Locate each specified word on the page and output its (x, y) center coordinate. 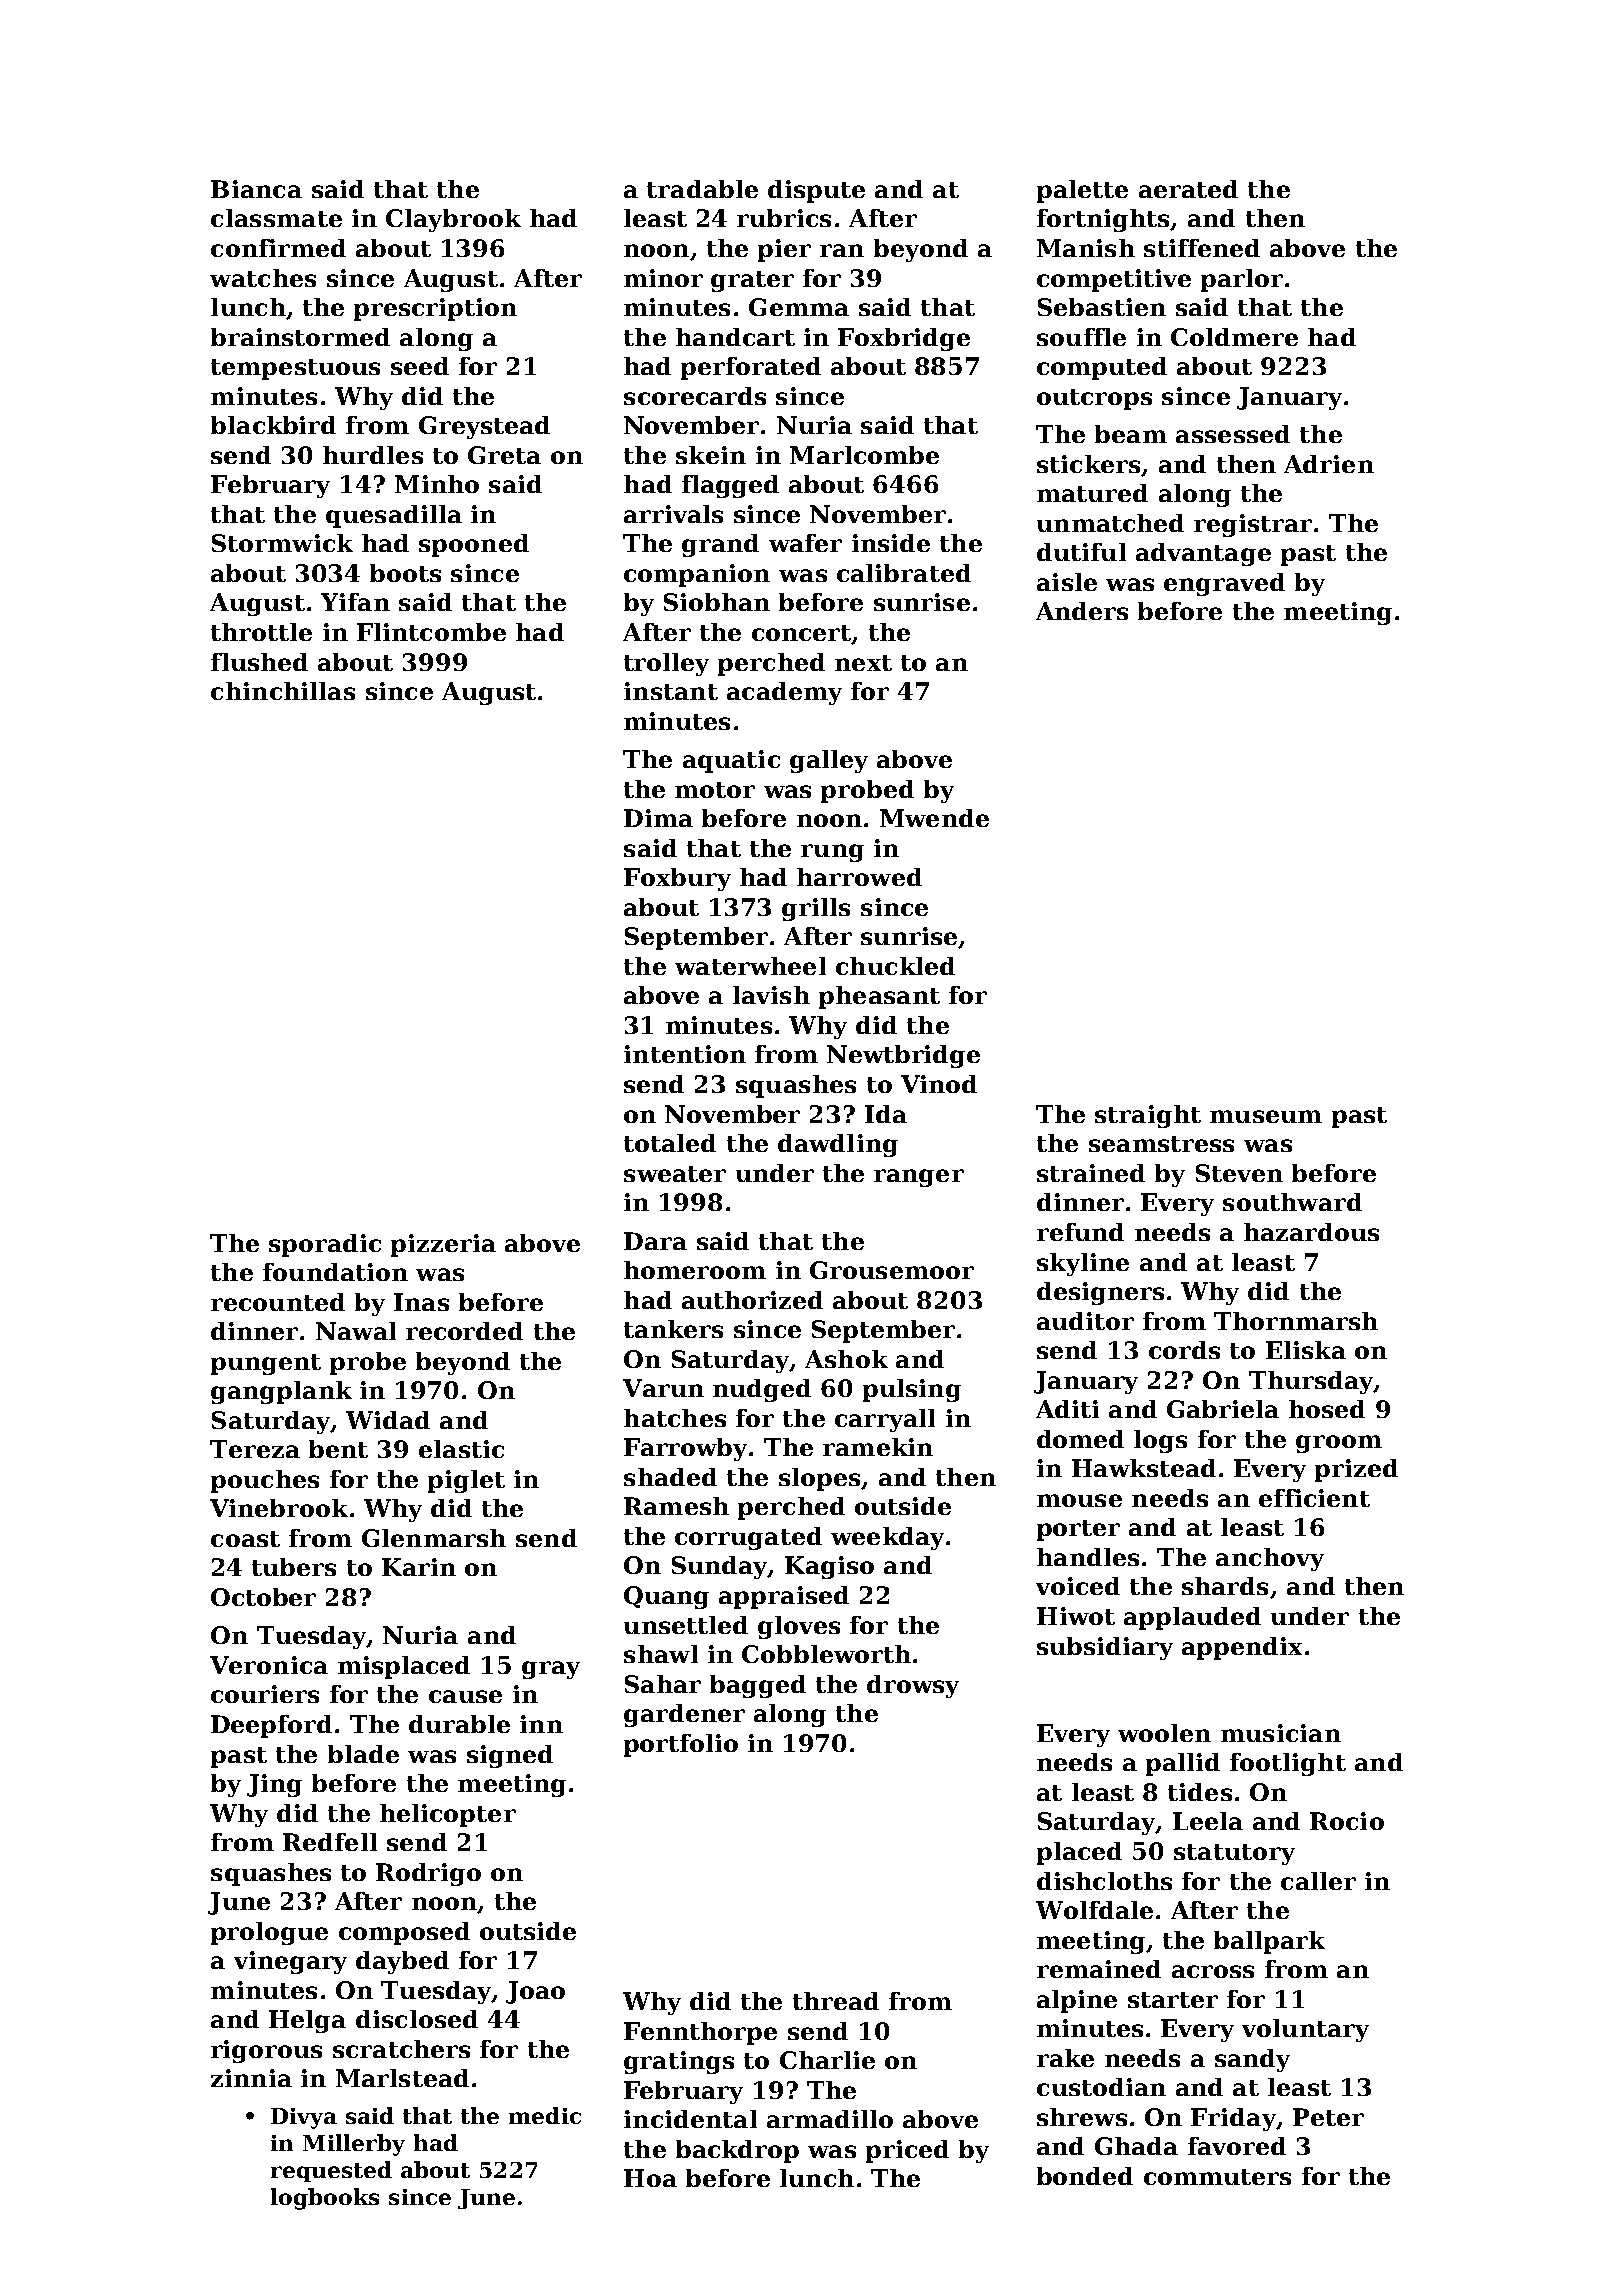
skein (711, 455)
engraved (1224, 584)
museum (1266, 1116)
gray (551, 1670)
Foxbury (677, 879)
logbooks (325, 2199)
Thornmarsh (1296, 1321)
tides (1200, 1792)
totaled (670, 1143)
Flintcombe (431, 632)
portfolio (681, 1745)
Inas (421, 1302)
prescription (435, 309)
